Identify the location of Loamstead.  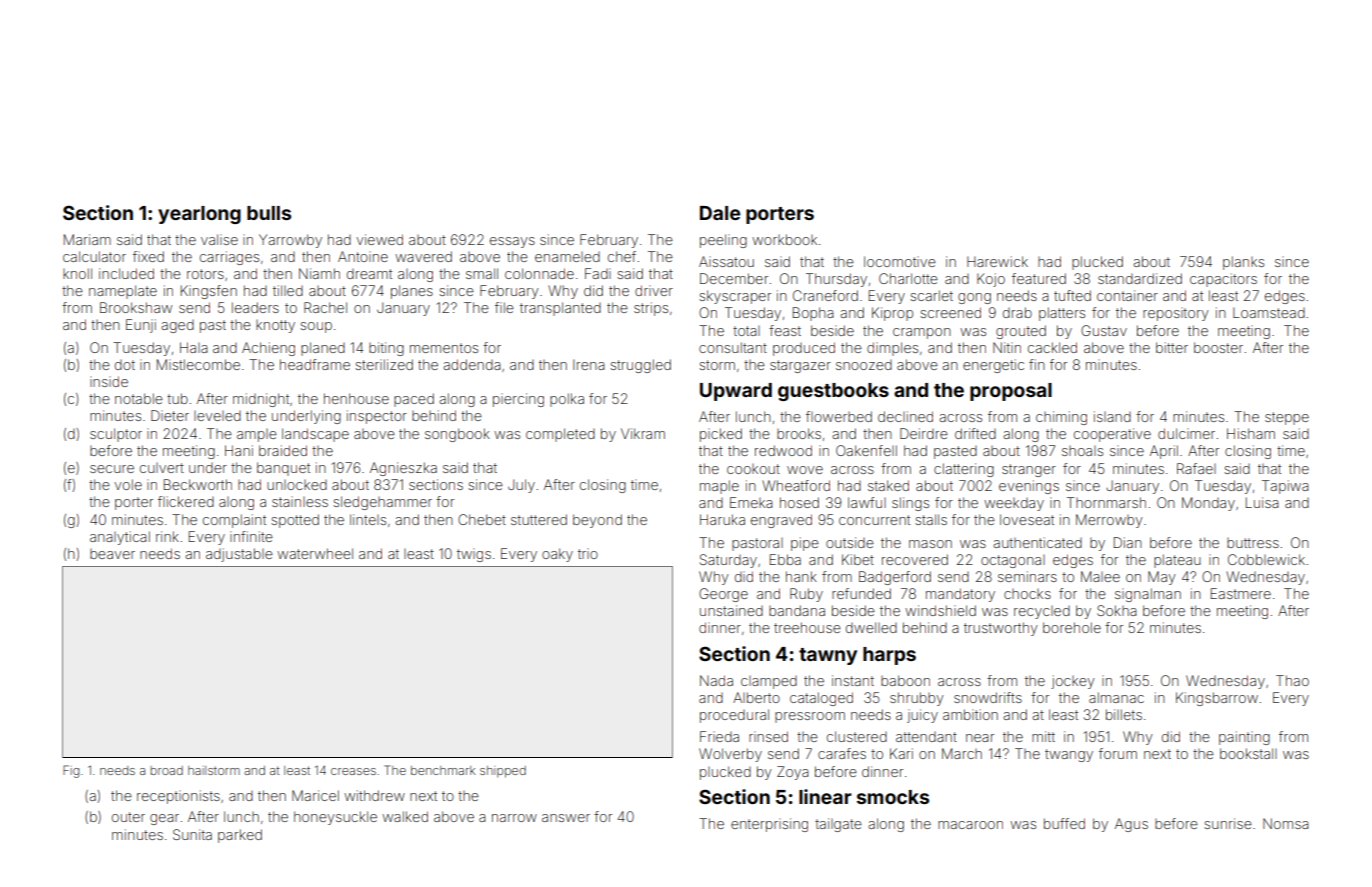
(1269, 312).
